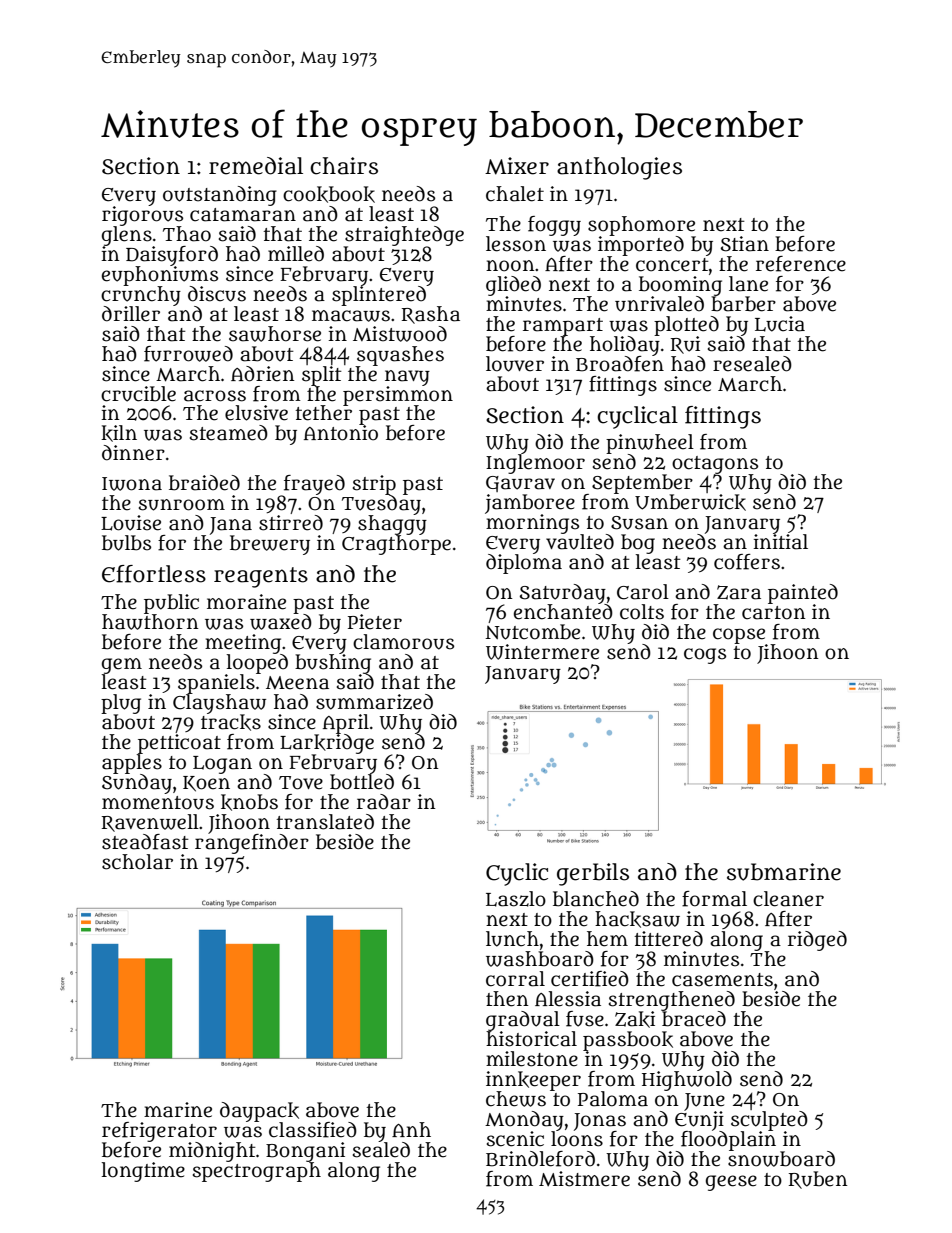 The image size is (952, 1233). I want to click on Ravenwell, so click(150, 823).
